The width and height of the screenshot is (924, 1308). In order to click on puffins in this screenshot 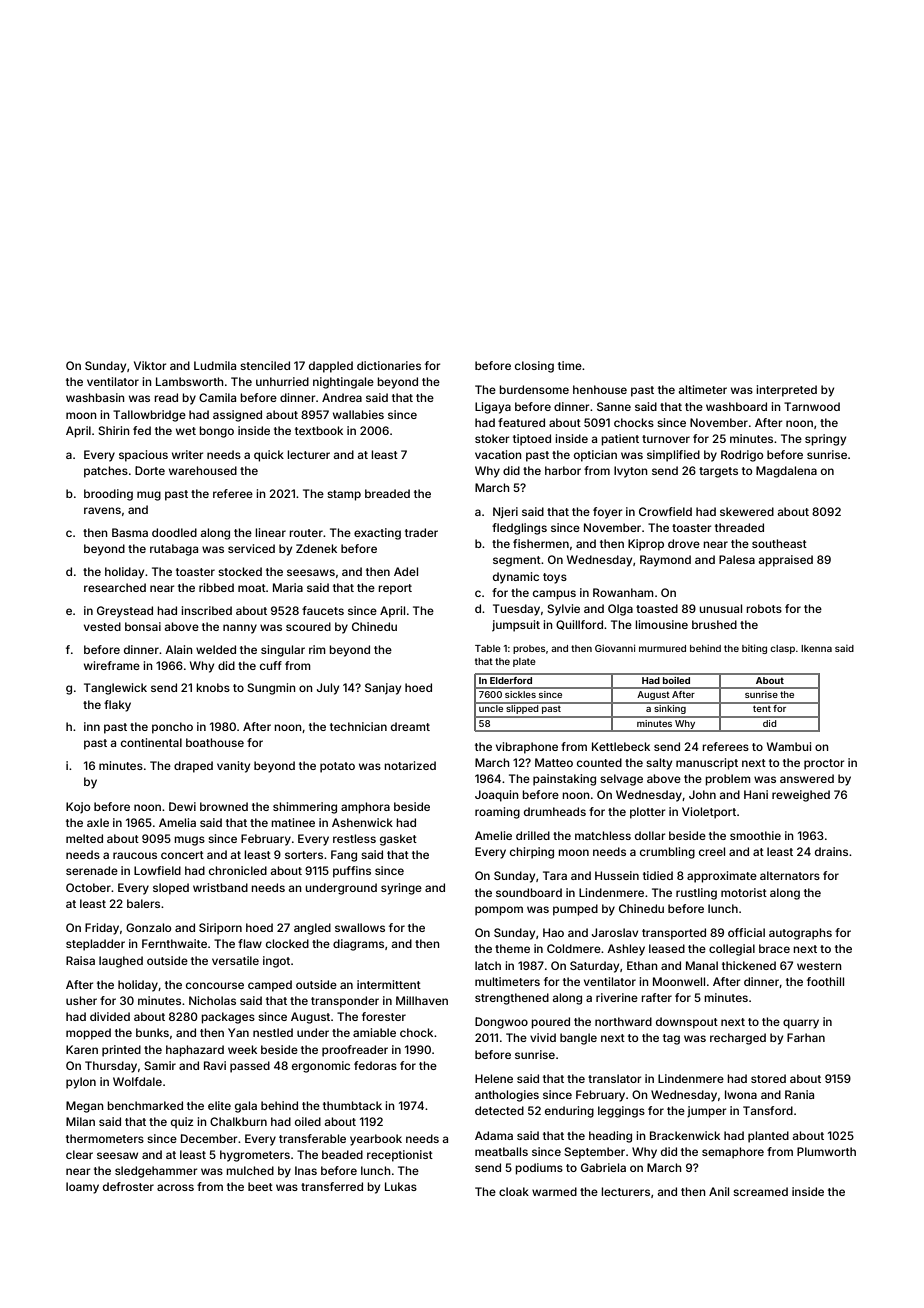, I will do `click(352, 872)`.
